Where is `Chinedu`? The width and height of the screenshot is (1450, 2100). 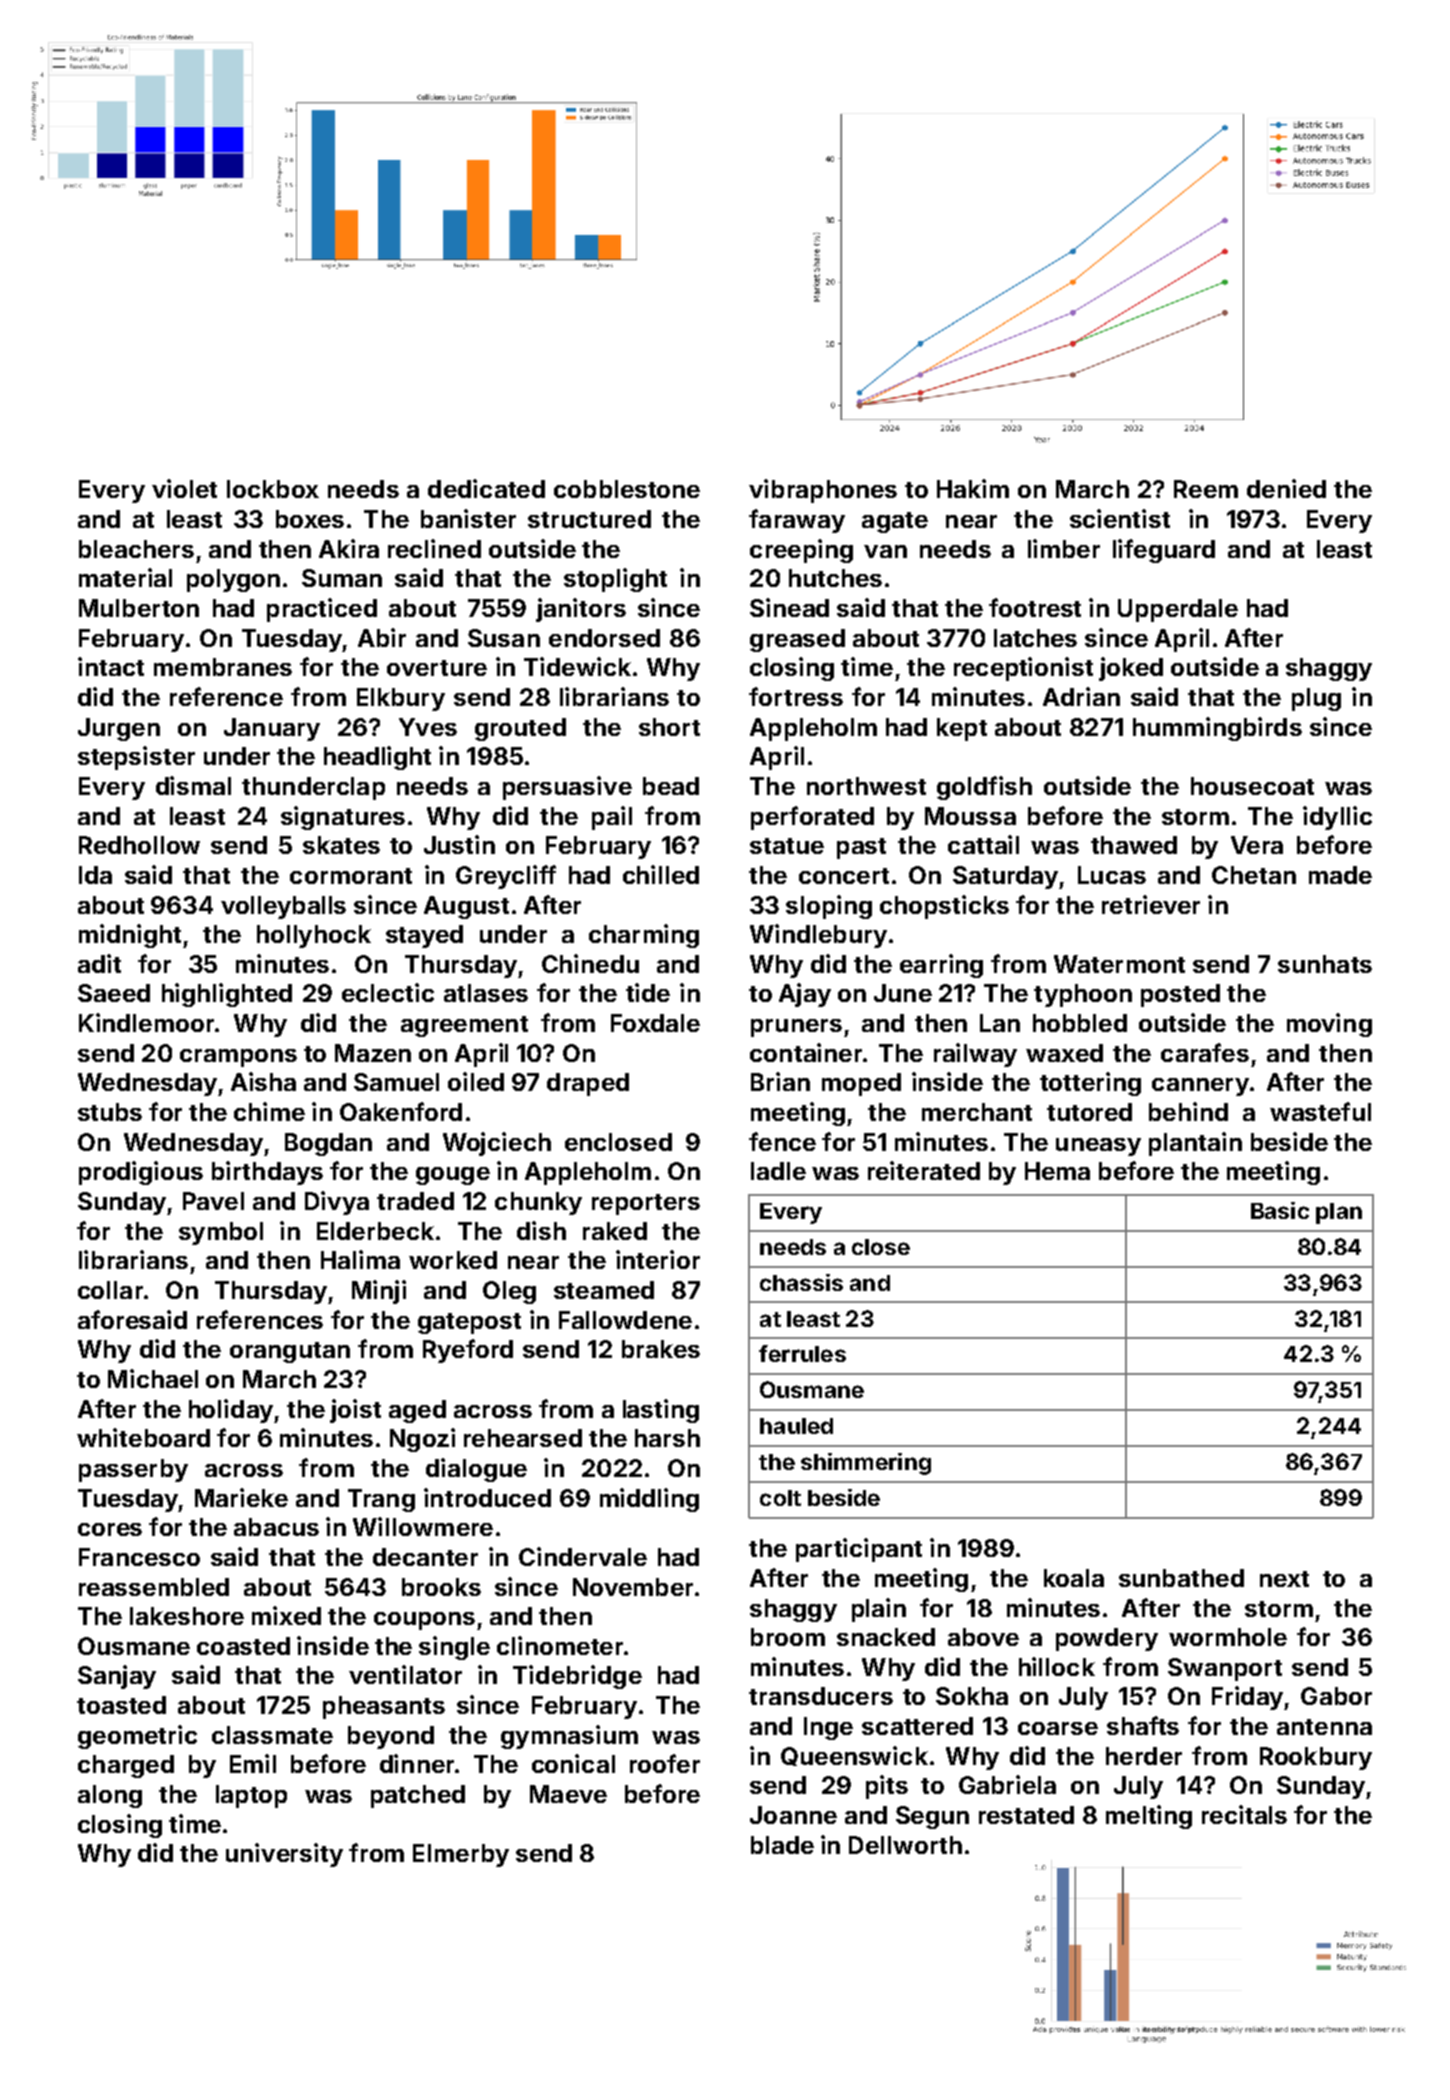
Chinedu is located at coordinates (590, 963).
